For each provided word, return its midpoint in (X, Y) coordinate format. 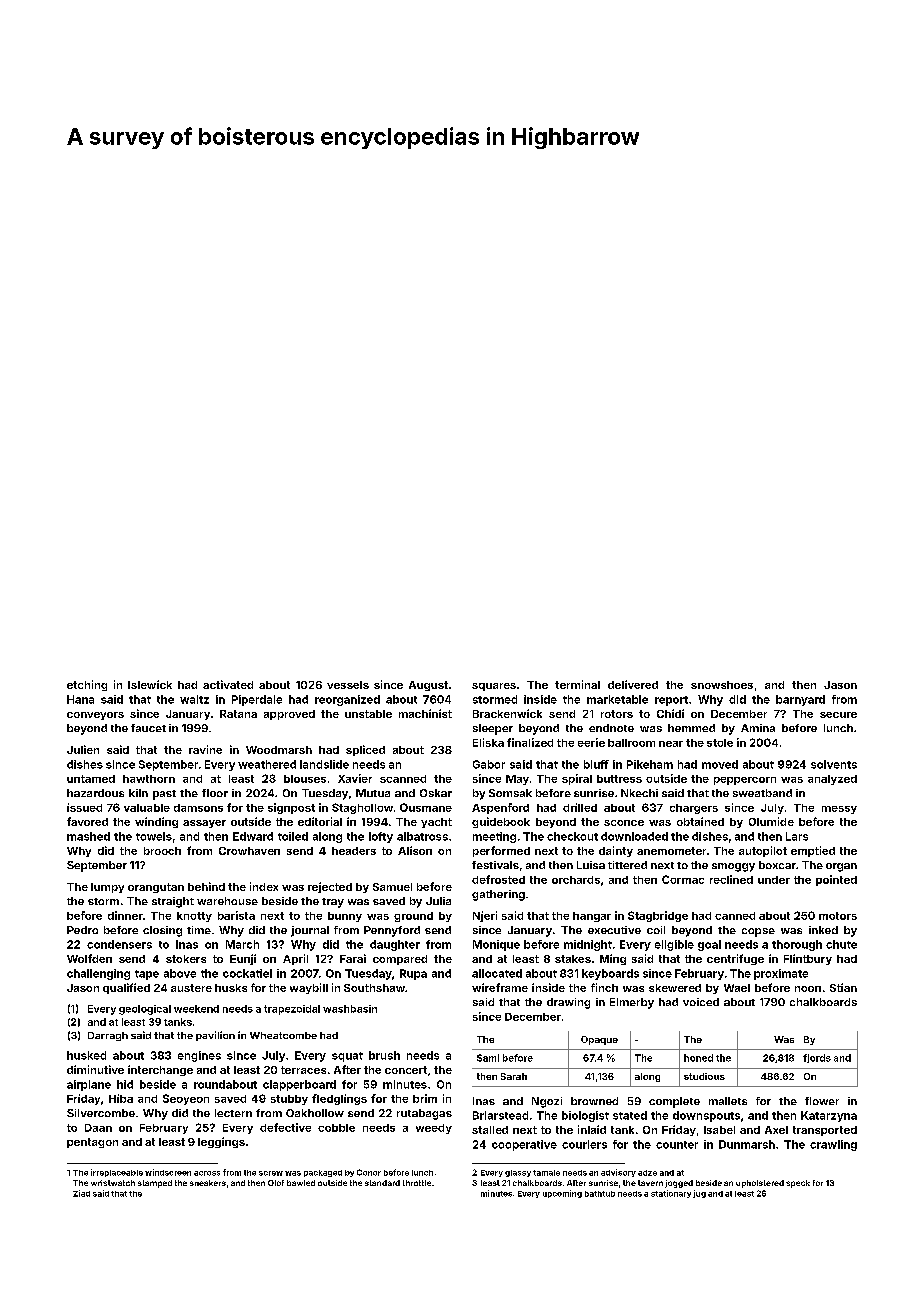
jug (699, 1194)
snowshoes (722, 685)
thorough (797, 945)
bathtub (600, 1194)
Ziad (81, 1193)
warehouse (227, 901)
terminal (577, 684)
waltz (194, 699)
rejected (330, 887)
